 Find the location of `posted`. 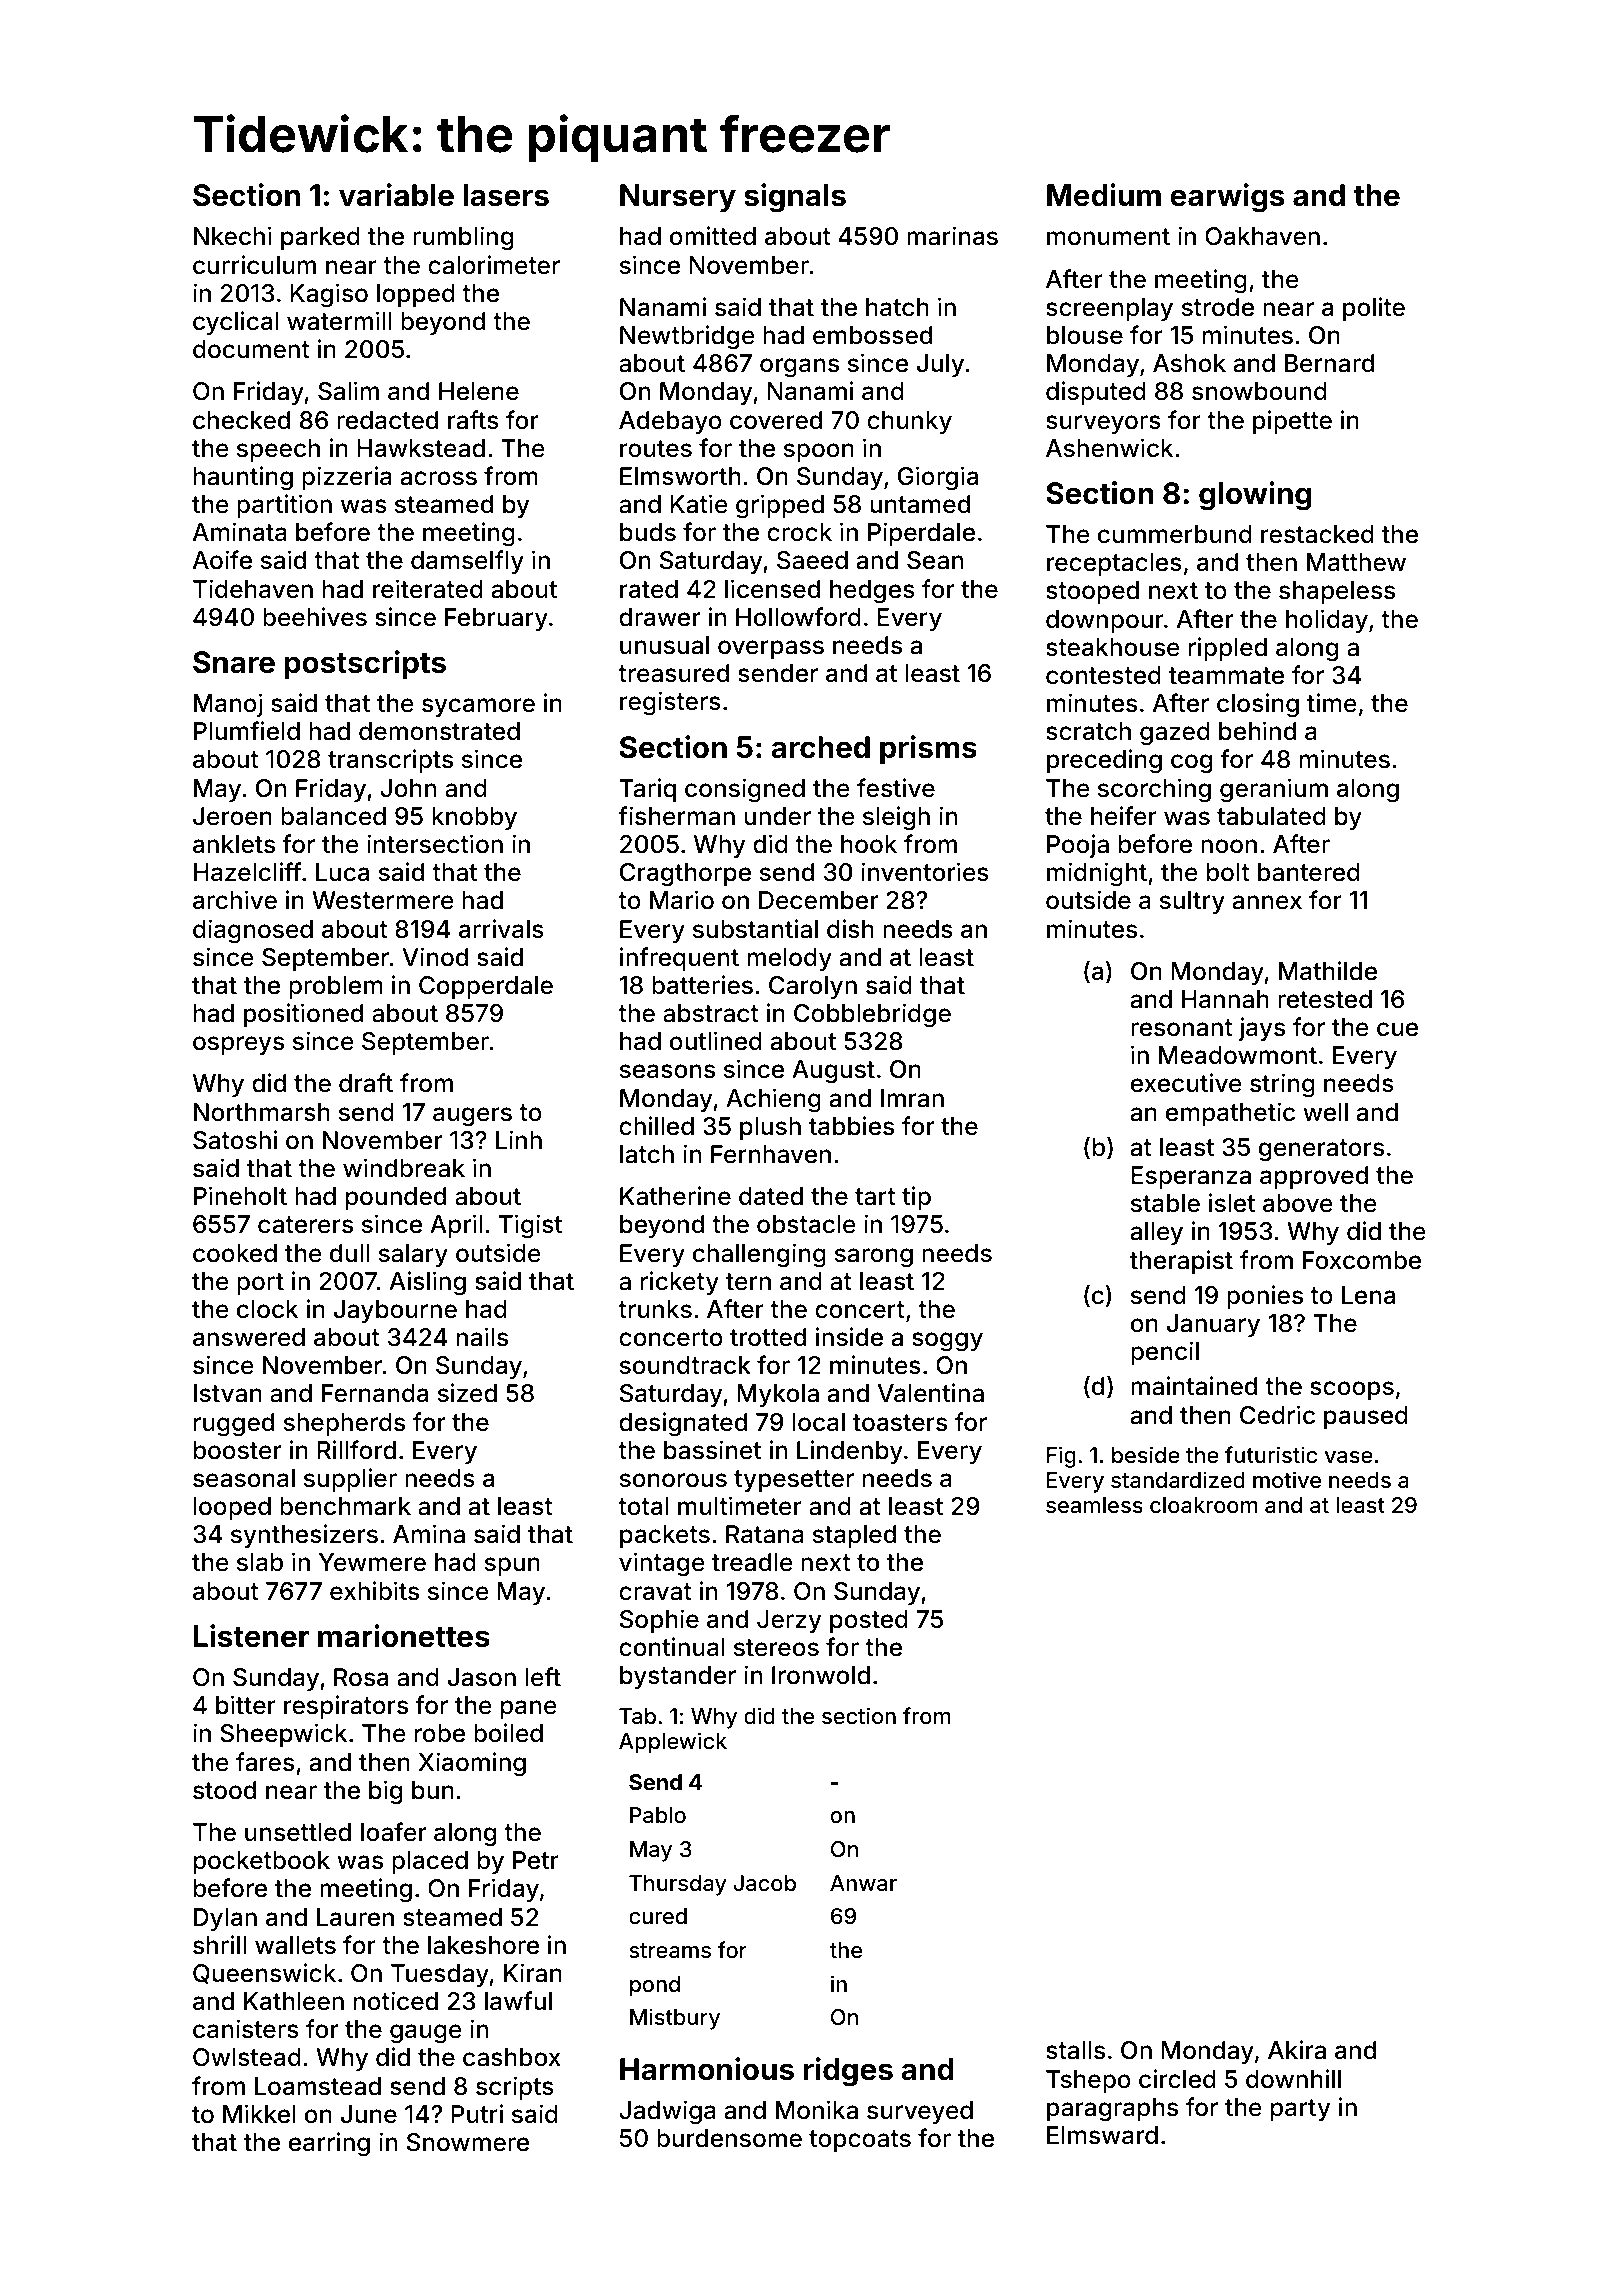

posted is located at coordinates (869, 1621).
